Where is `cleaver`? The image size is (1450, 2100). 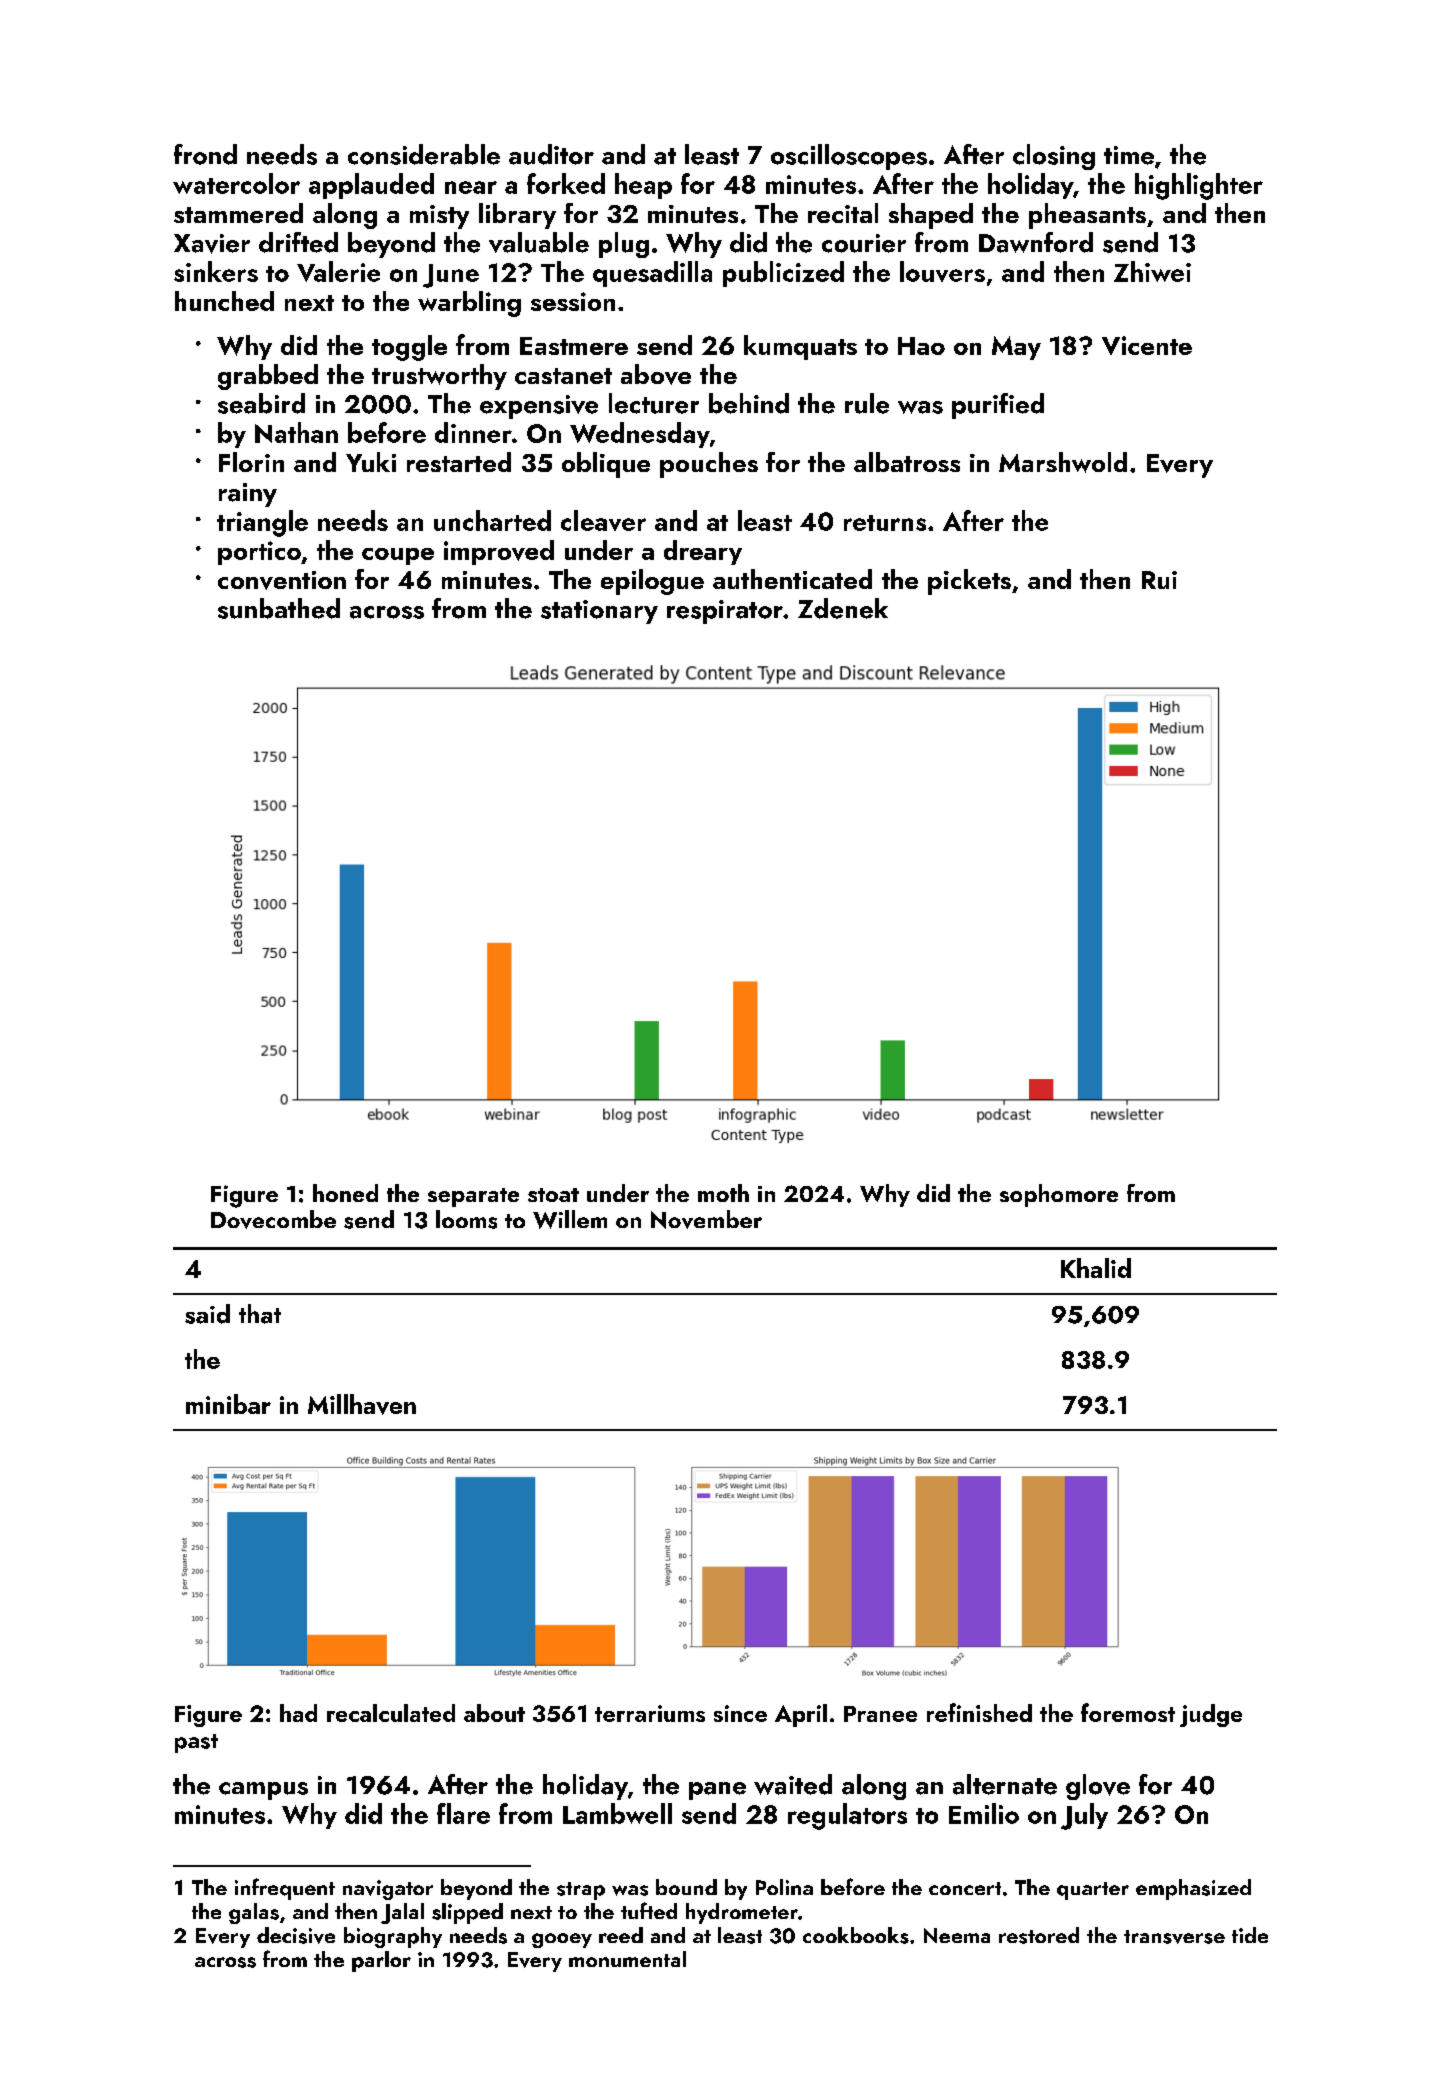 cleaver is located at coordinates (603, 520).
